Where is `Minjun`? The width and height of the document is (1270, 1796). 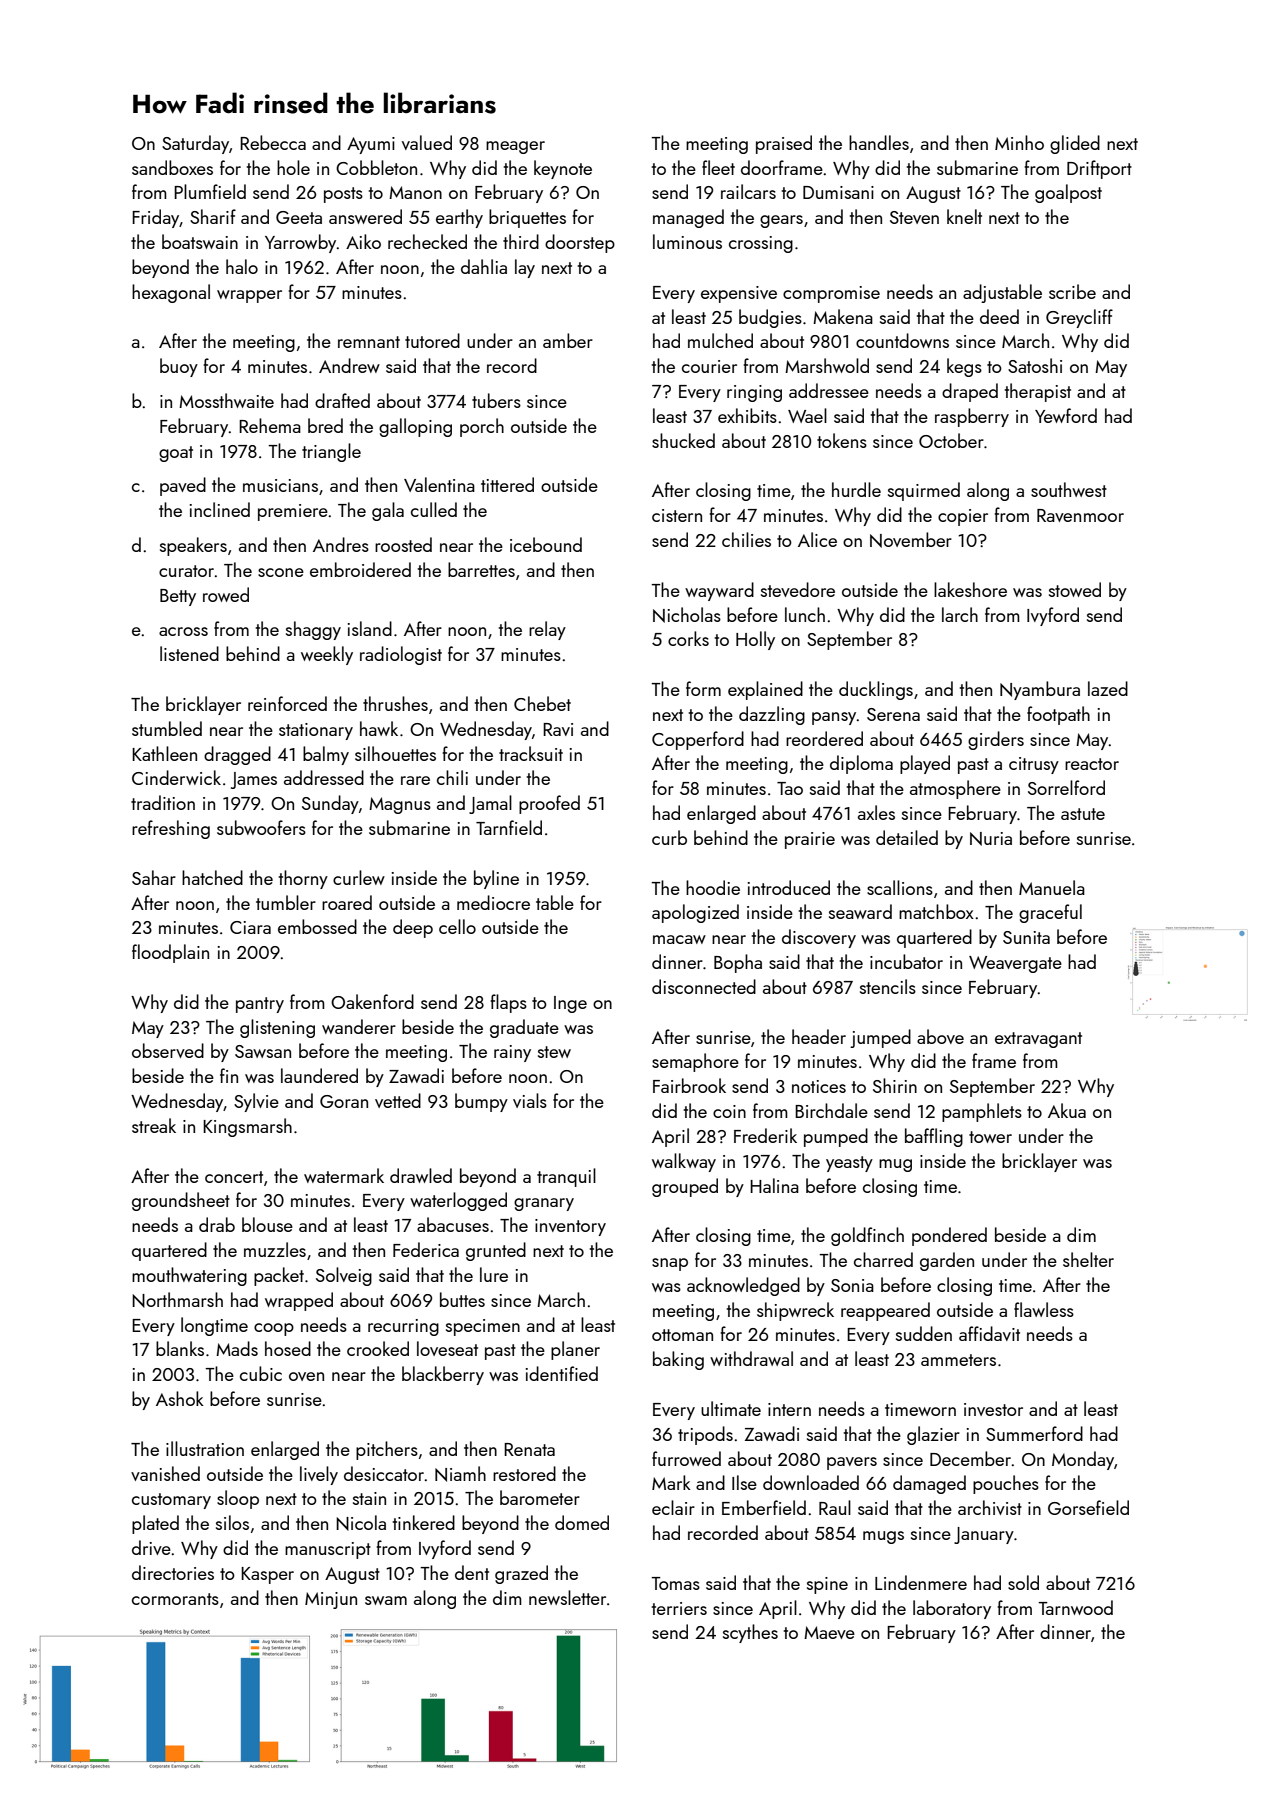
Minjun is located at coordinates (331, 1600).
